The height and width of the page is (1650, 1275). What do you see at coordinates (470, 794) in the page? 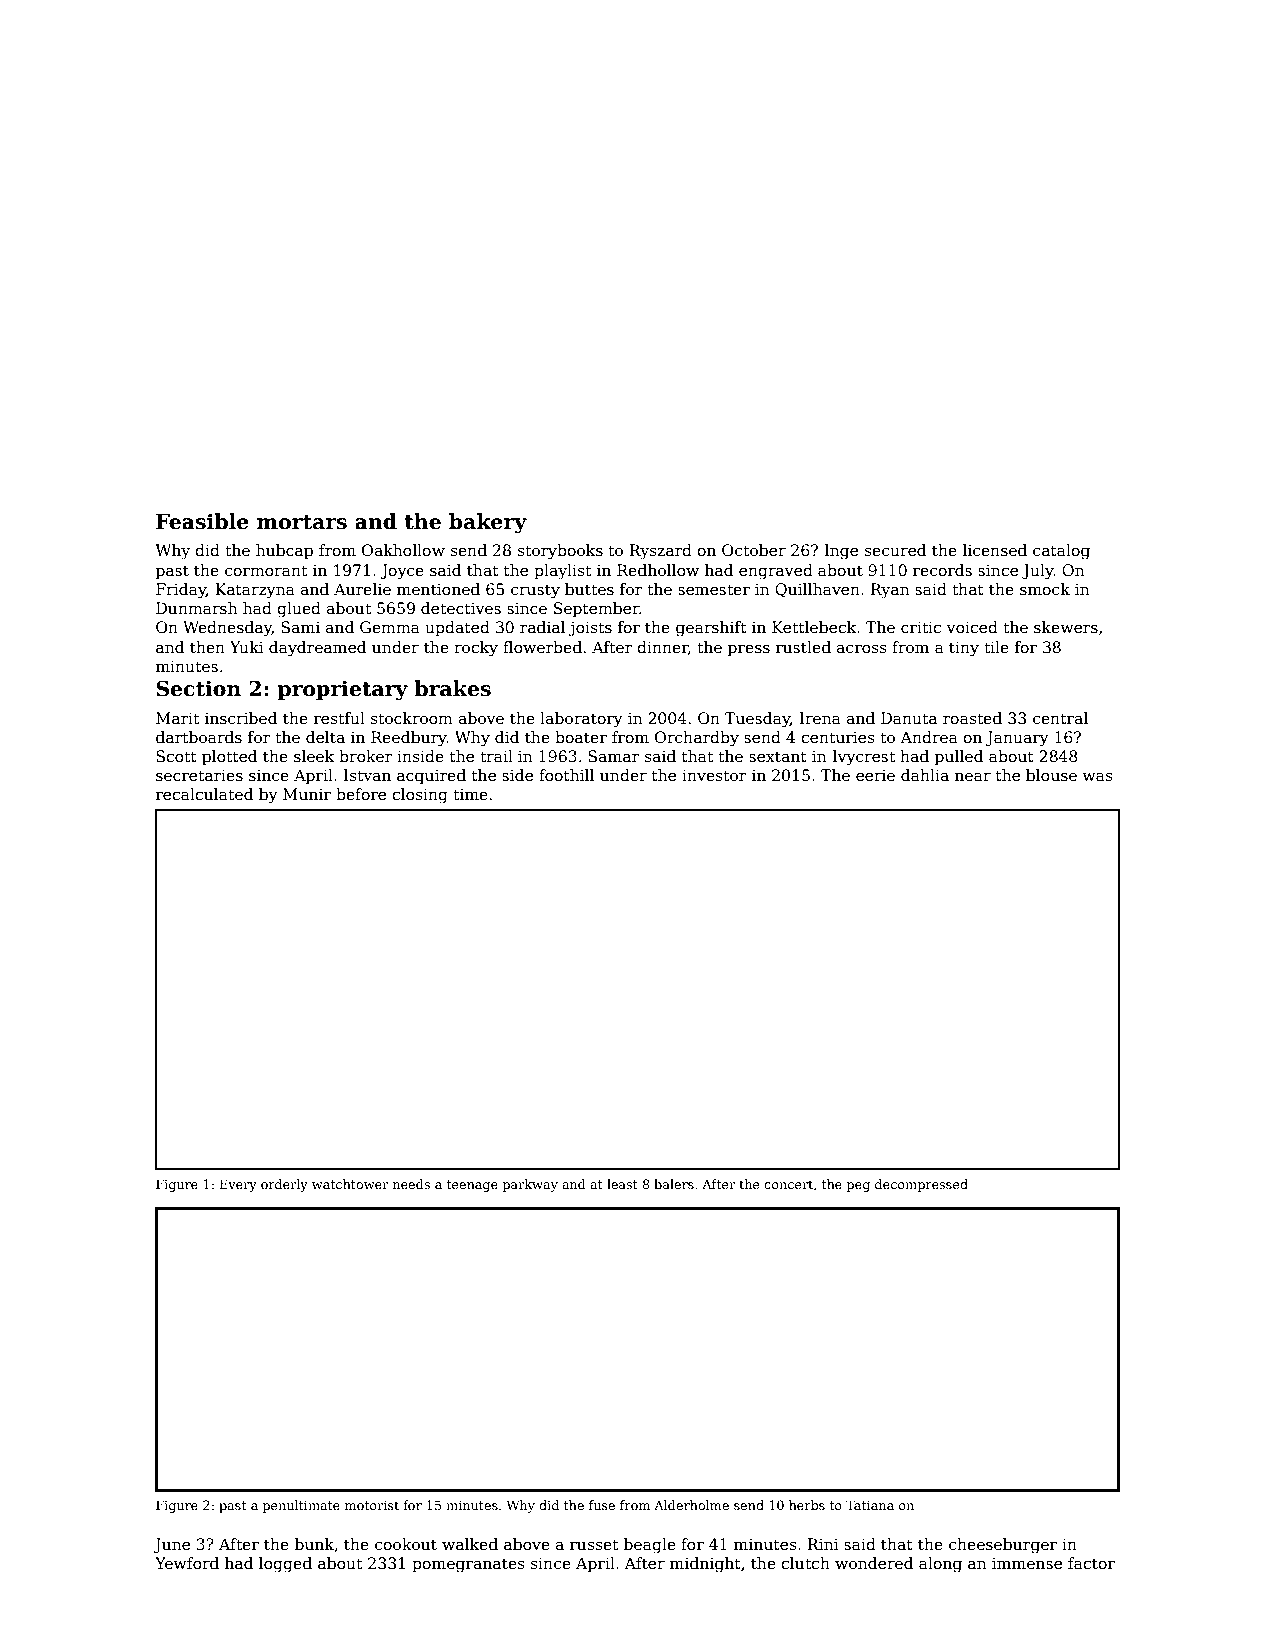
I see `time` at bounding box center [470, 794].
